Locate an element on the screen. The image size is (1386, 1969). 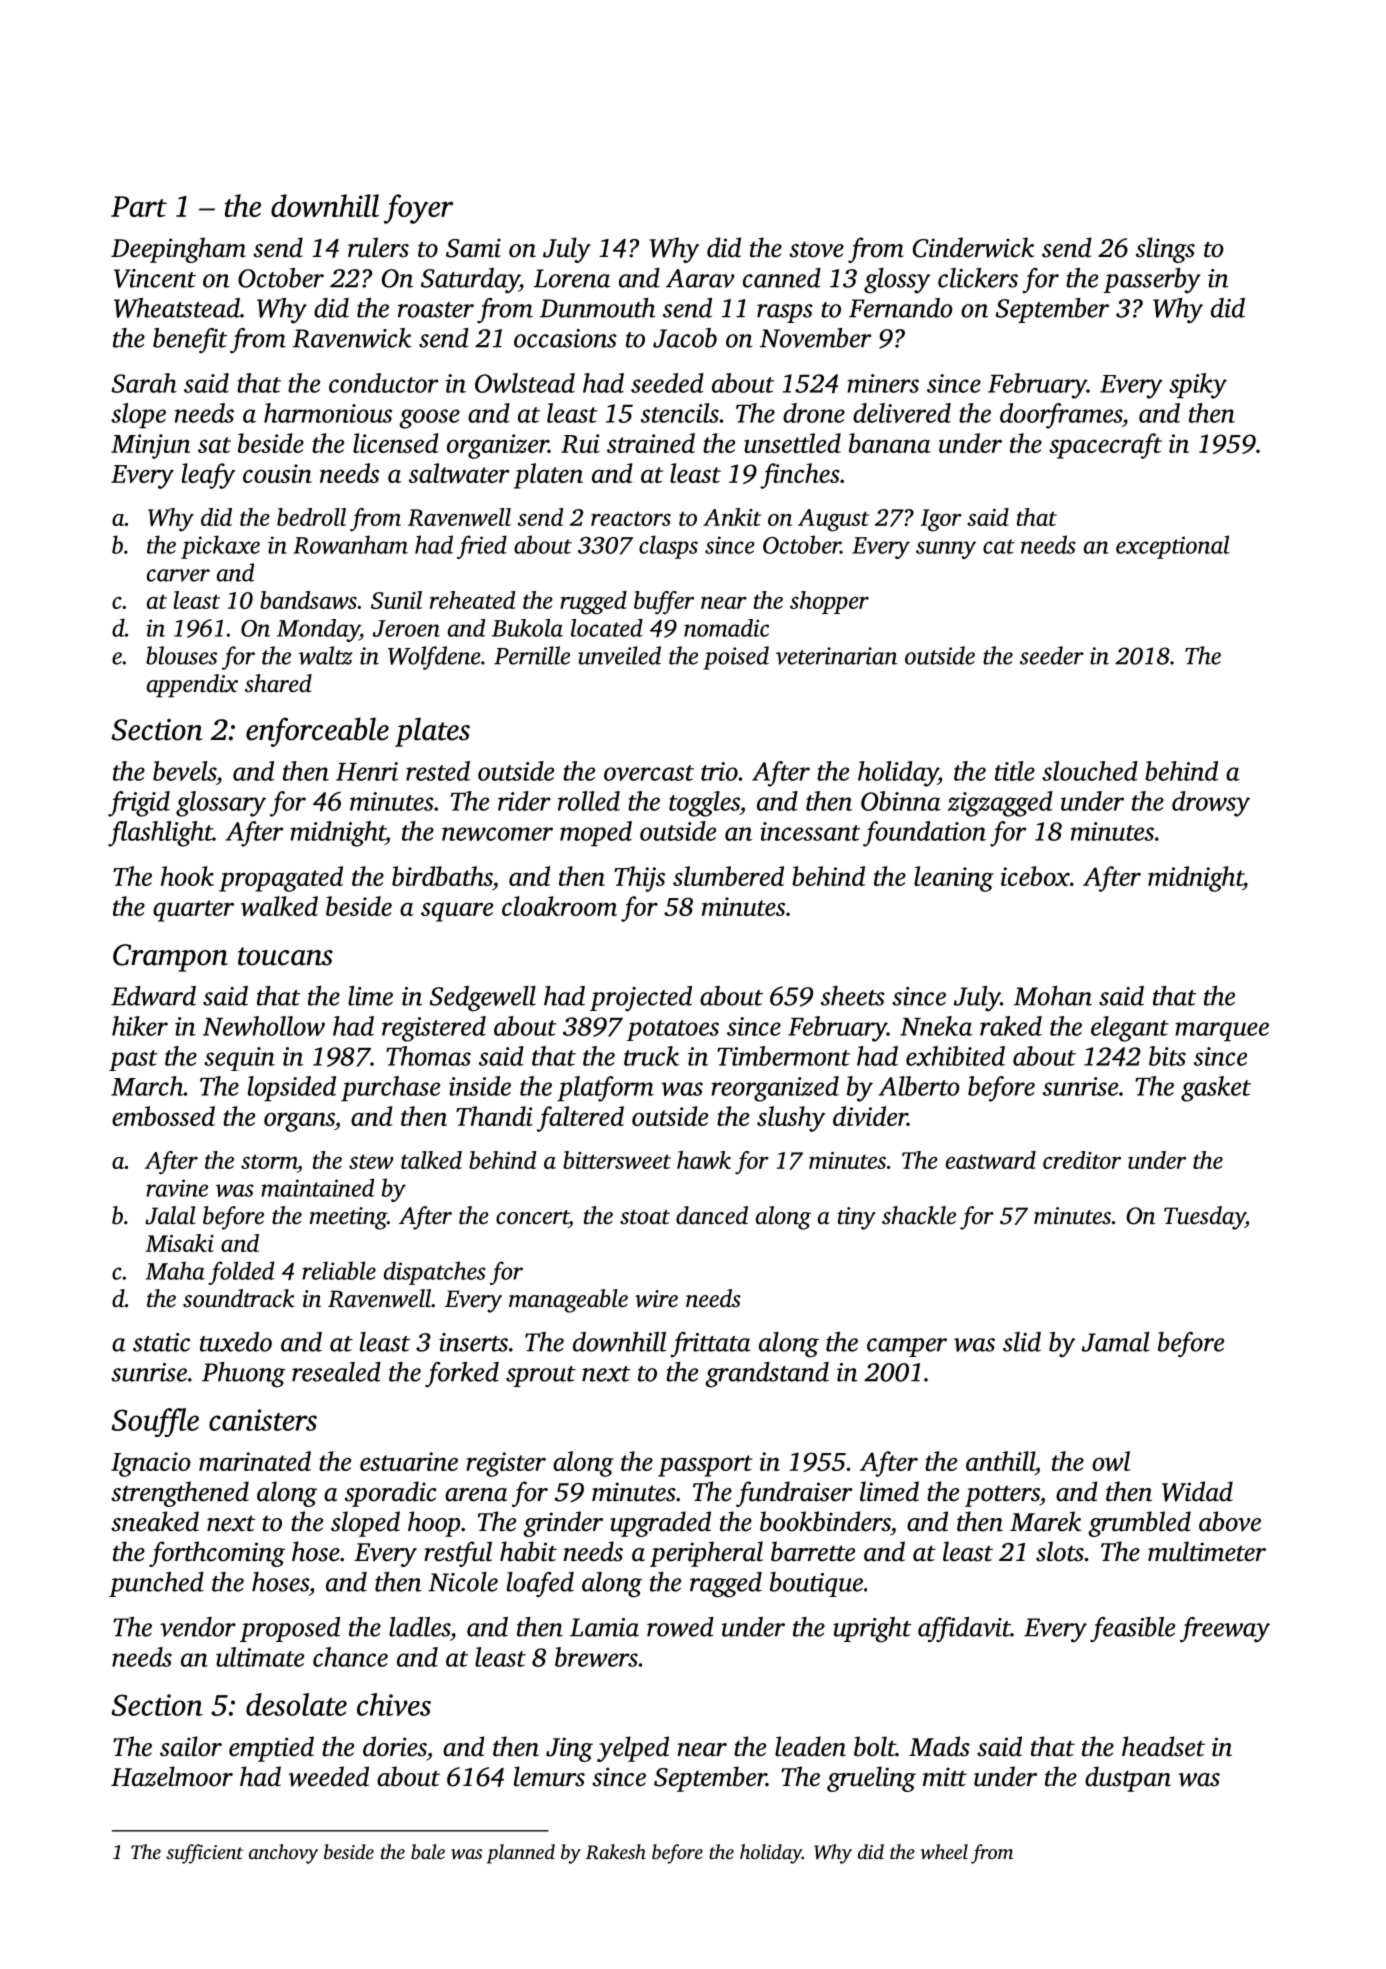
mitt is located at coordinates (945, 1777).
